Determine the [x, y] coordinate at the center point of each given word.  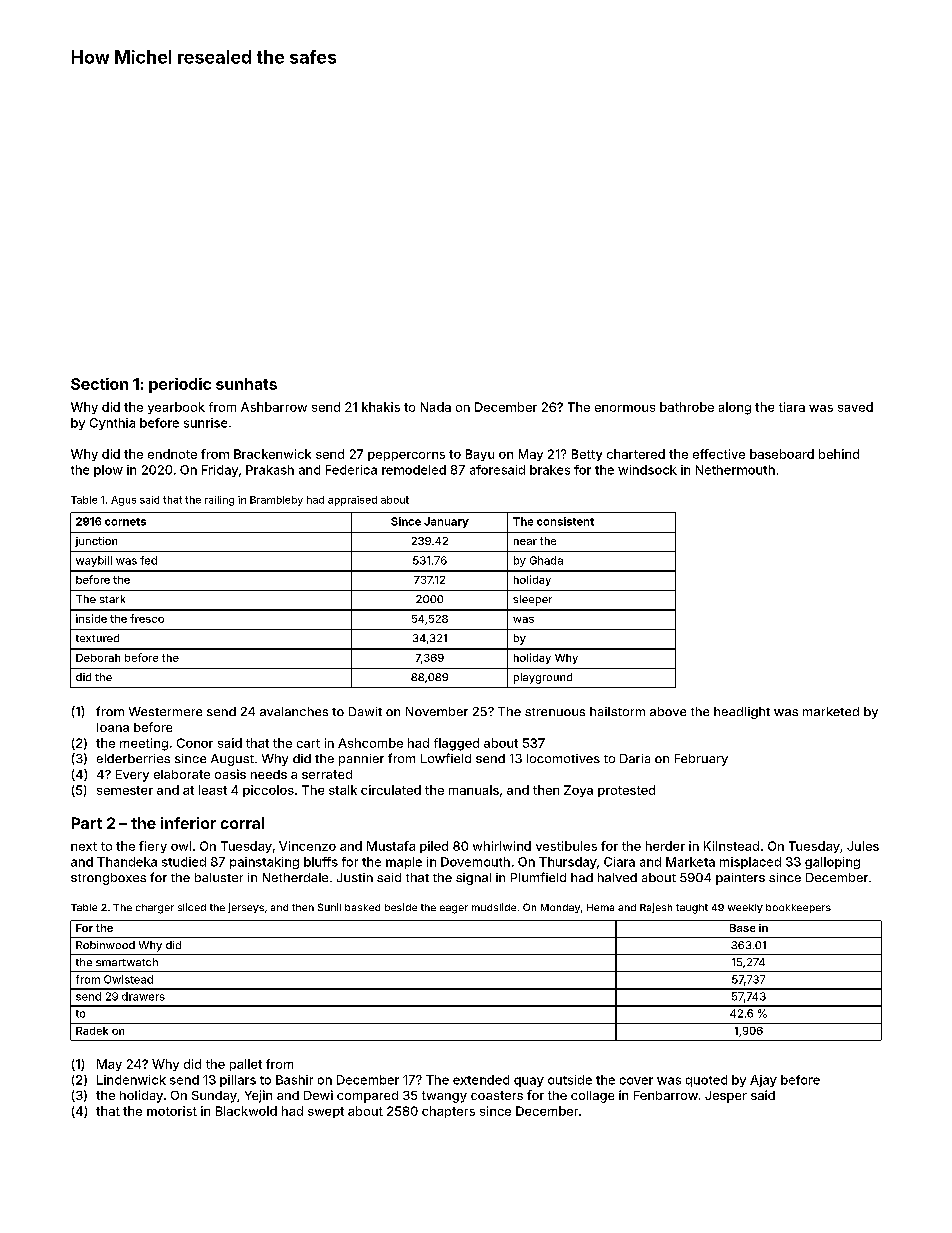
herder [665, 846]
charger [155, 909]
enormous [625, 408]
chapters [448, 1112]
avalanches [294, 711]
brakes [550, 470]
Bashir [294, 1080]
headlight [742, 713]
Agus [123, 501]
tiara [792, 407]
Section [99, 384]
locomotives [563, 758]
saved [855, 407]
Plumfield [538, 877]
